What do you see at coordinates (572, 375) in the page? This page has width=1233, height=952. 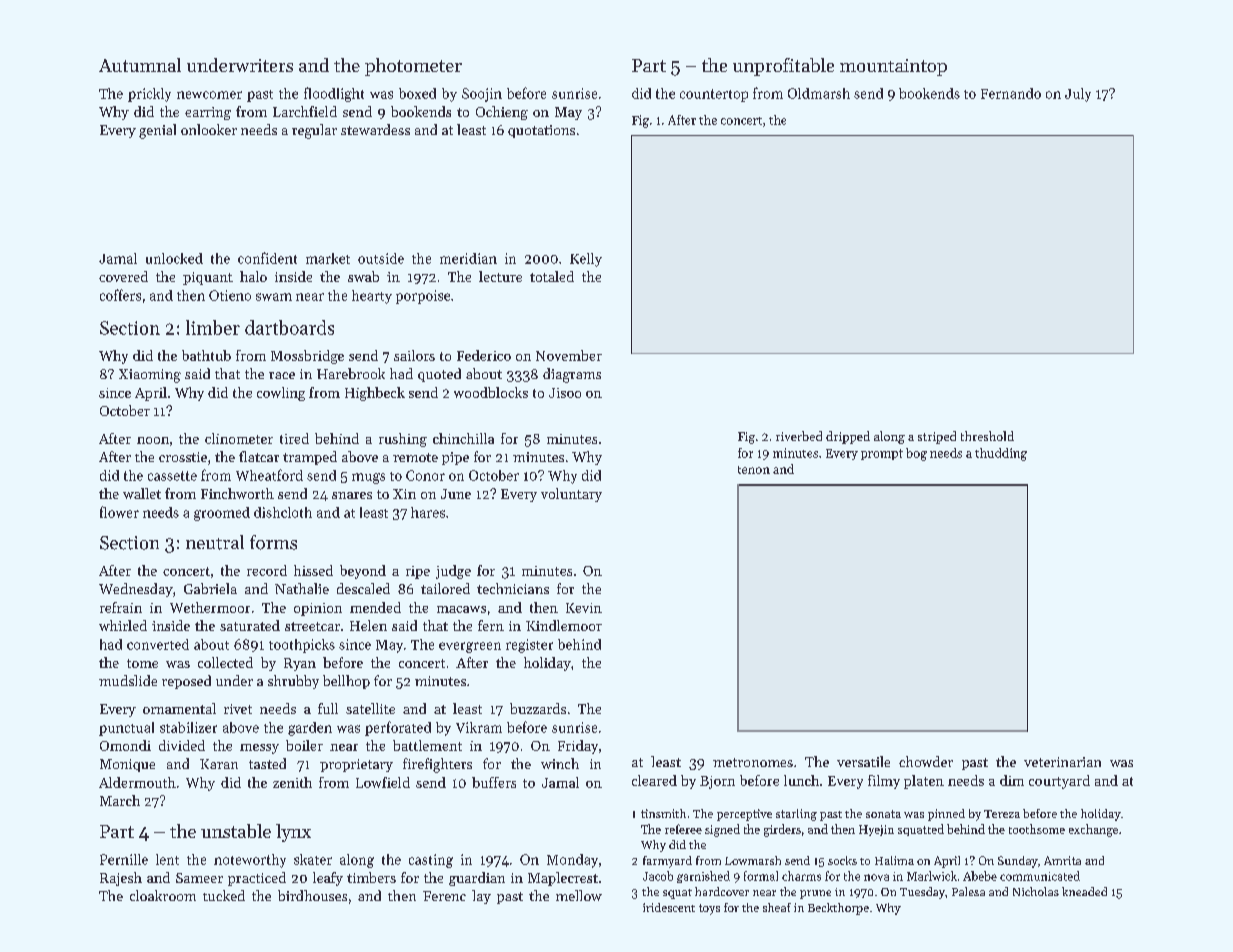 I see `diagrams` at bounding box center [572, 375].
